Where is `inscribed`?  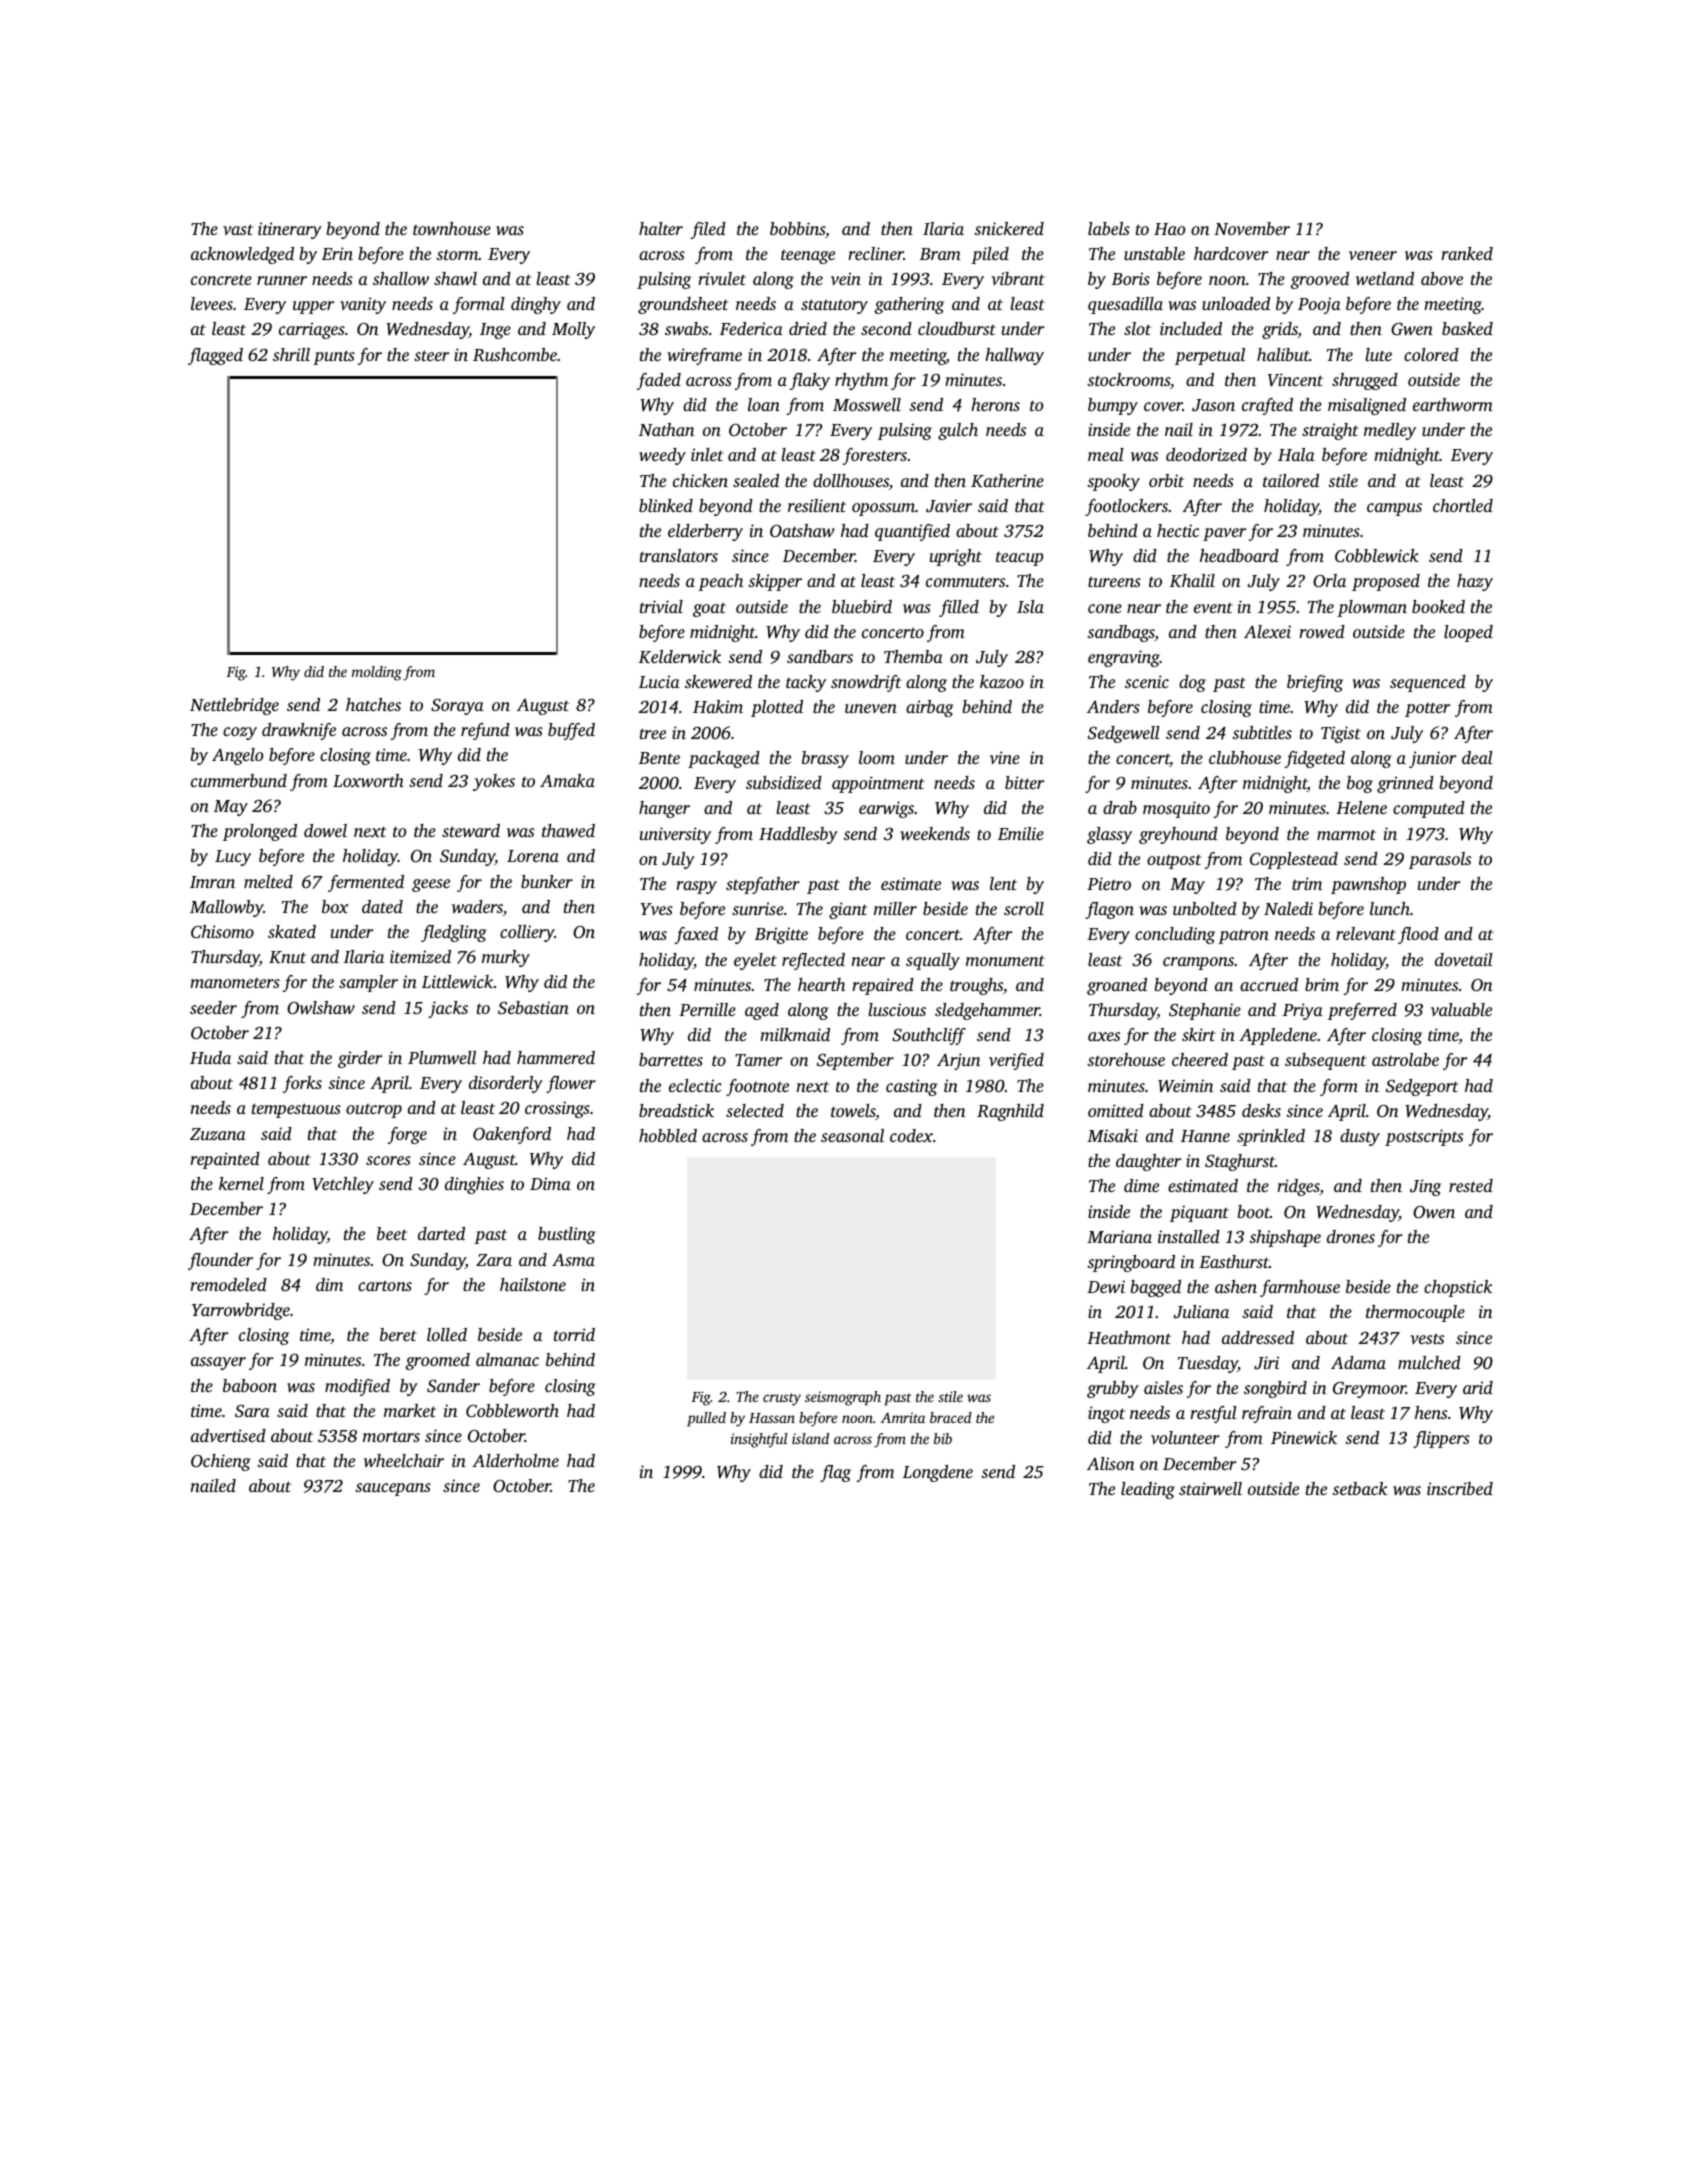 inscribed is located at coordinates (1460, 1488).
